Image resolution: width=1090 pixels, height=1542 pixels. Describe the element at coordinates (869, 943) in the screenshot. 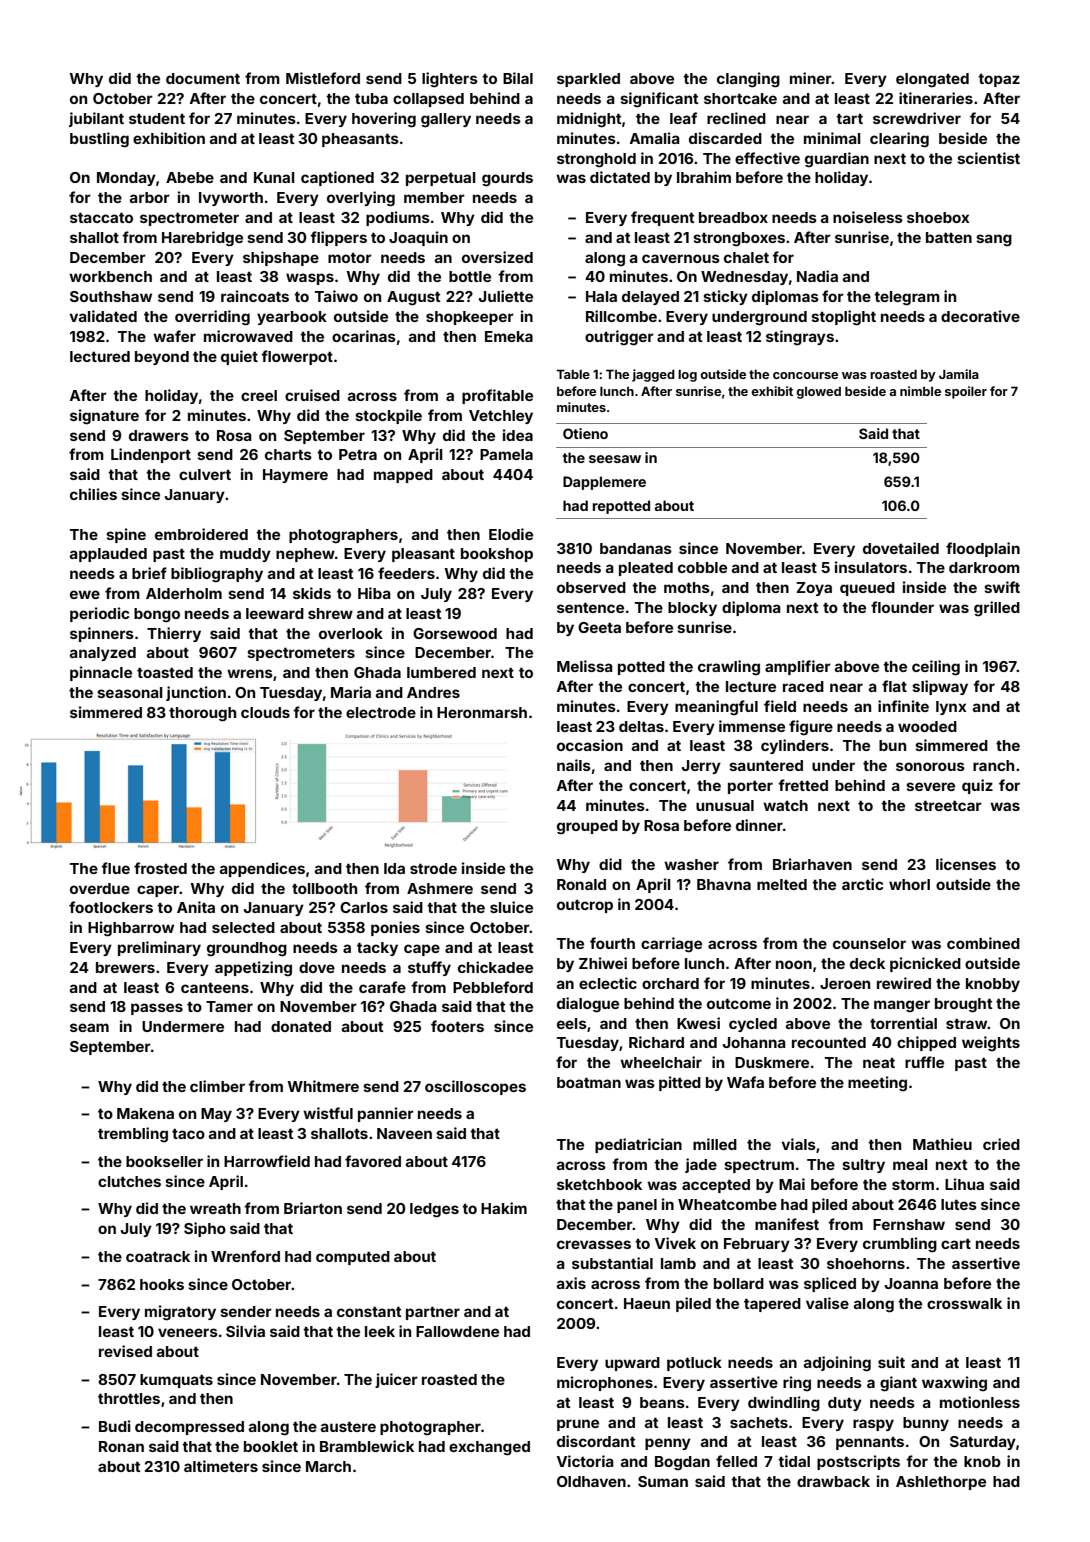

I see `counselor` at that location.
